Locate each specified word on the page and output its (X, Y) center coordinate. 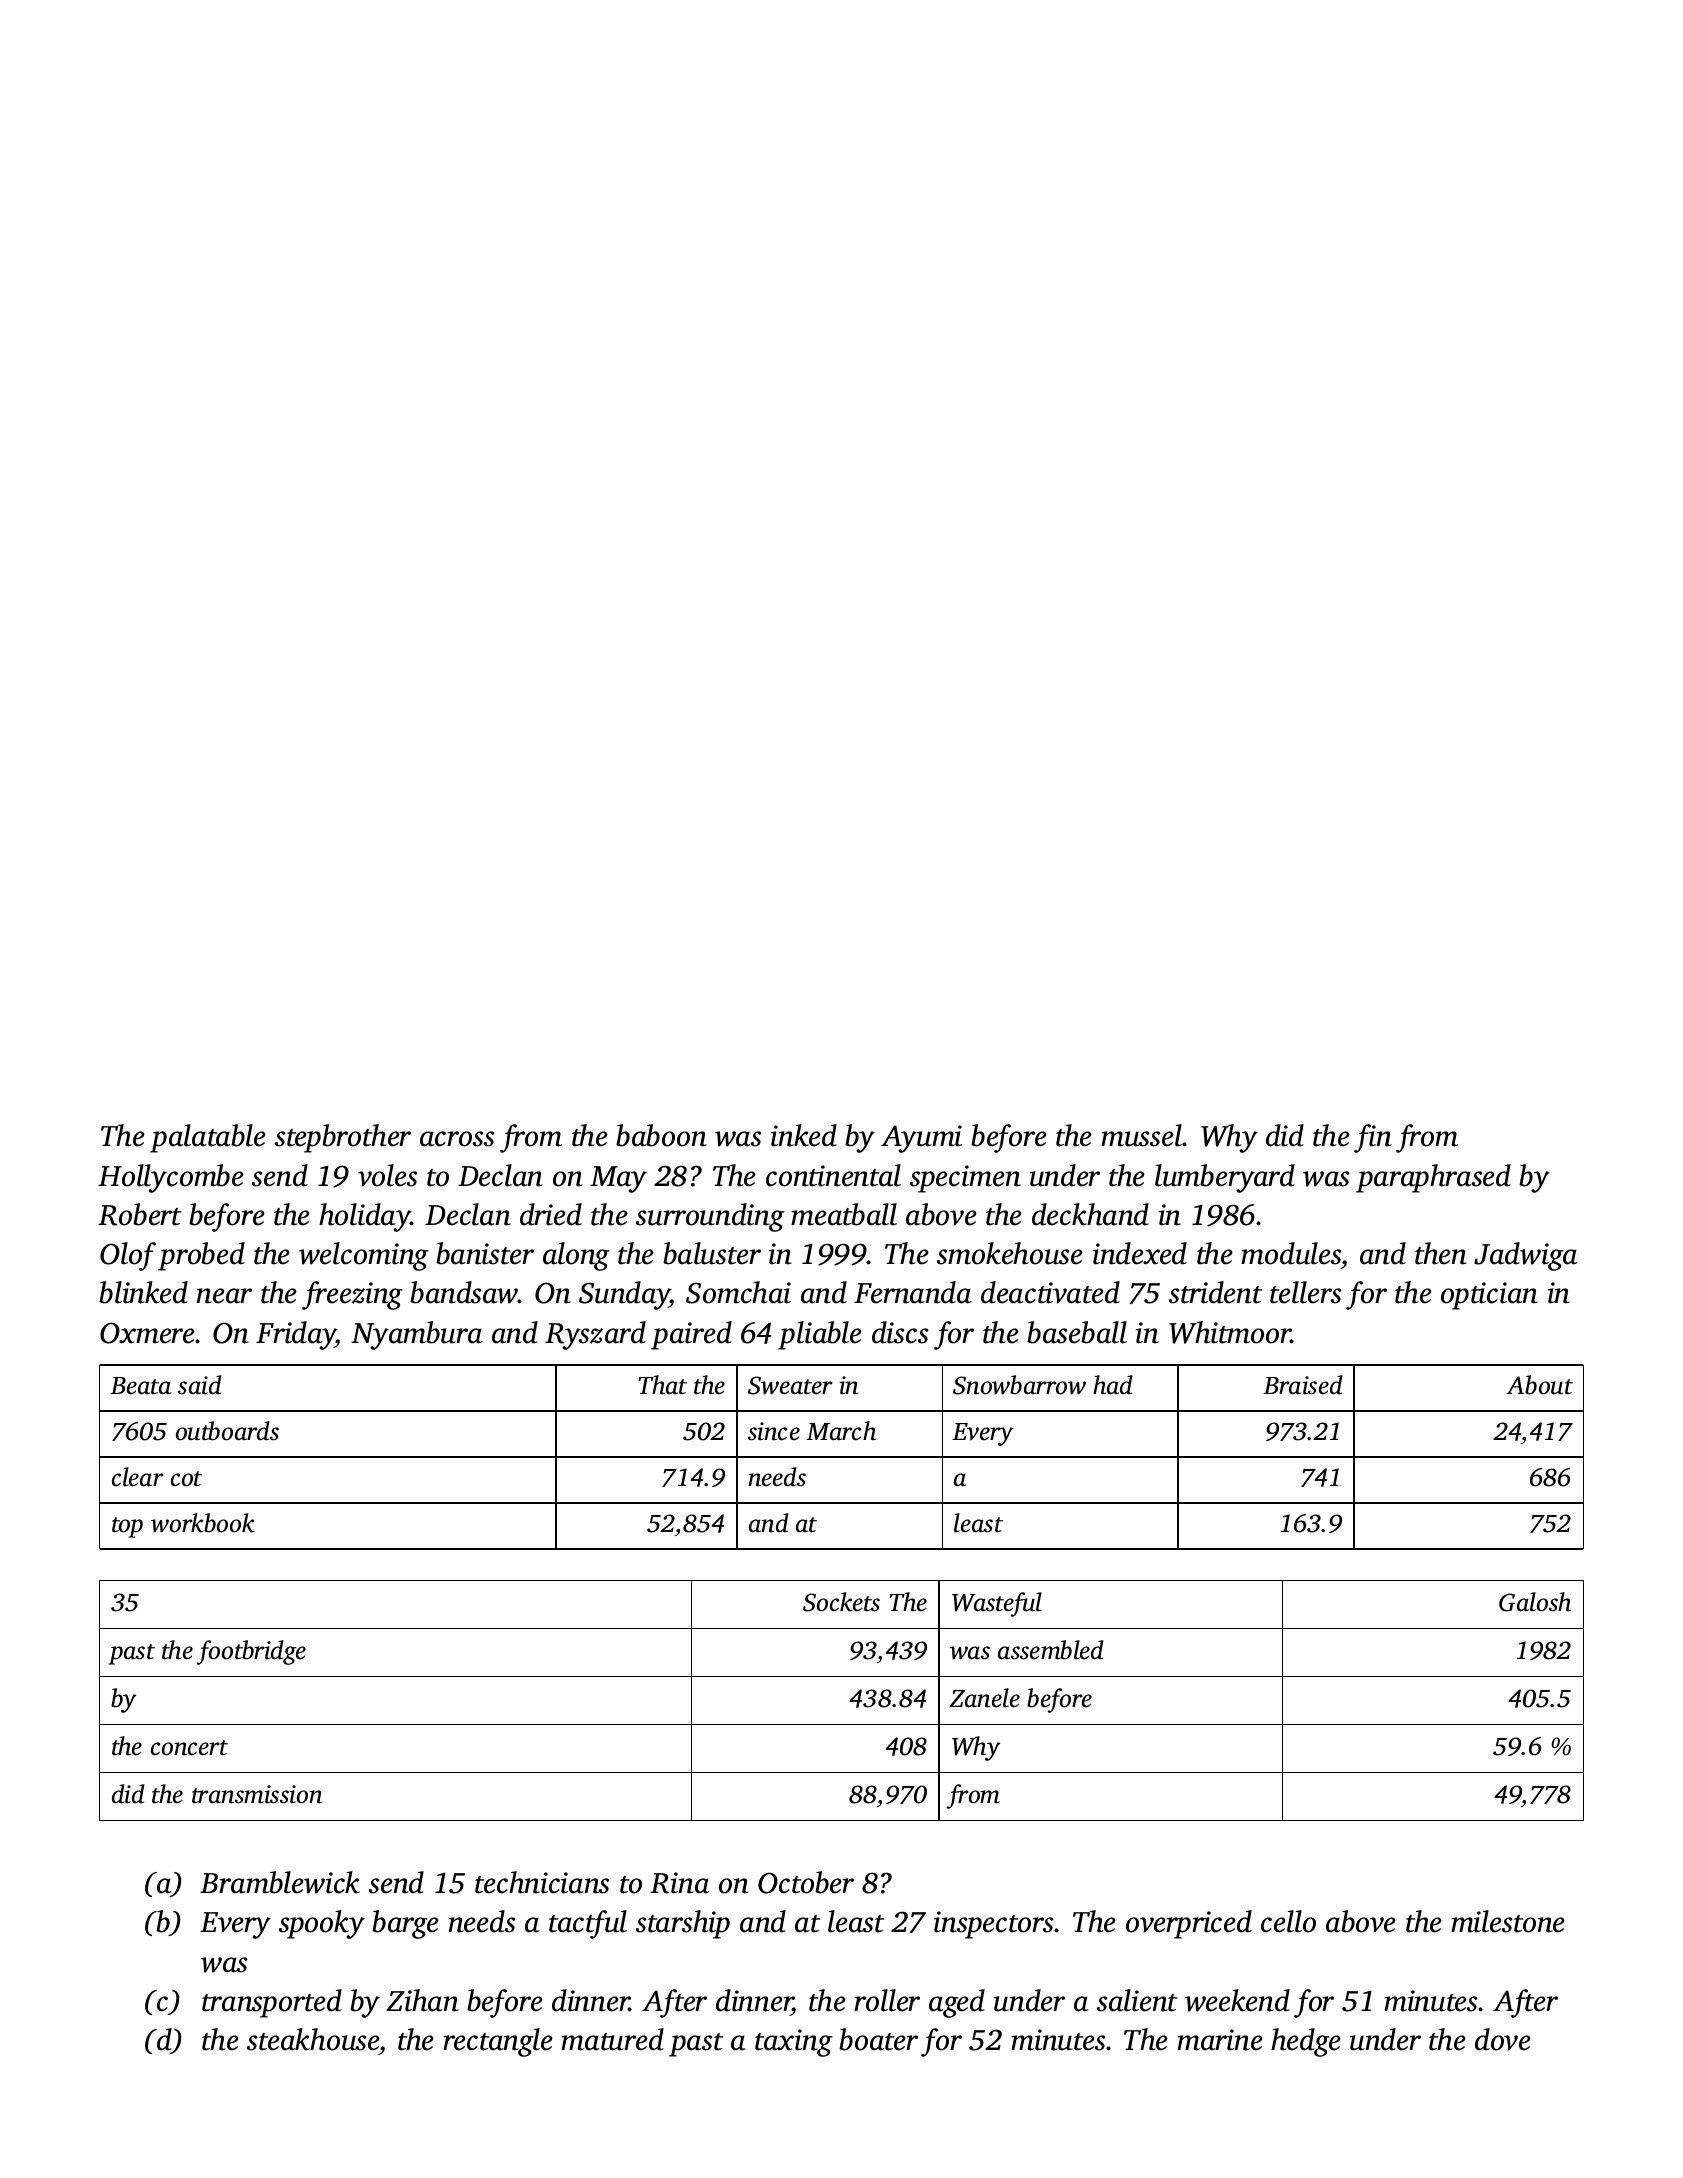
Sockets (841, 1602)
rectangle (498, 2042)
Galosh (1535, 1602)
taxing (794, 2043)
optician (1489, 1296)
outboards (227, 1431)
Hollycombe (171, 1178)
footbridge (251, 1652)
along (576, 1256)
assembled (1051, 1650)
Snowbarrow (1019, 1385)
